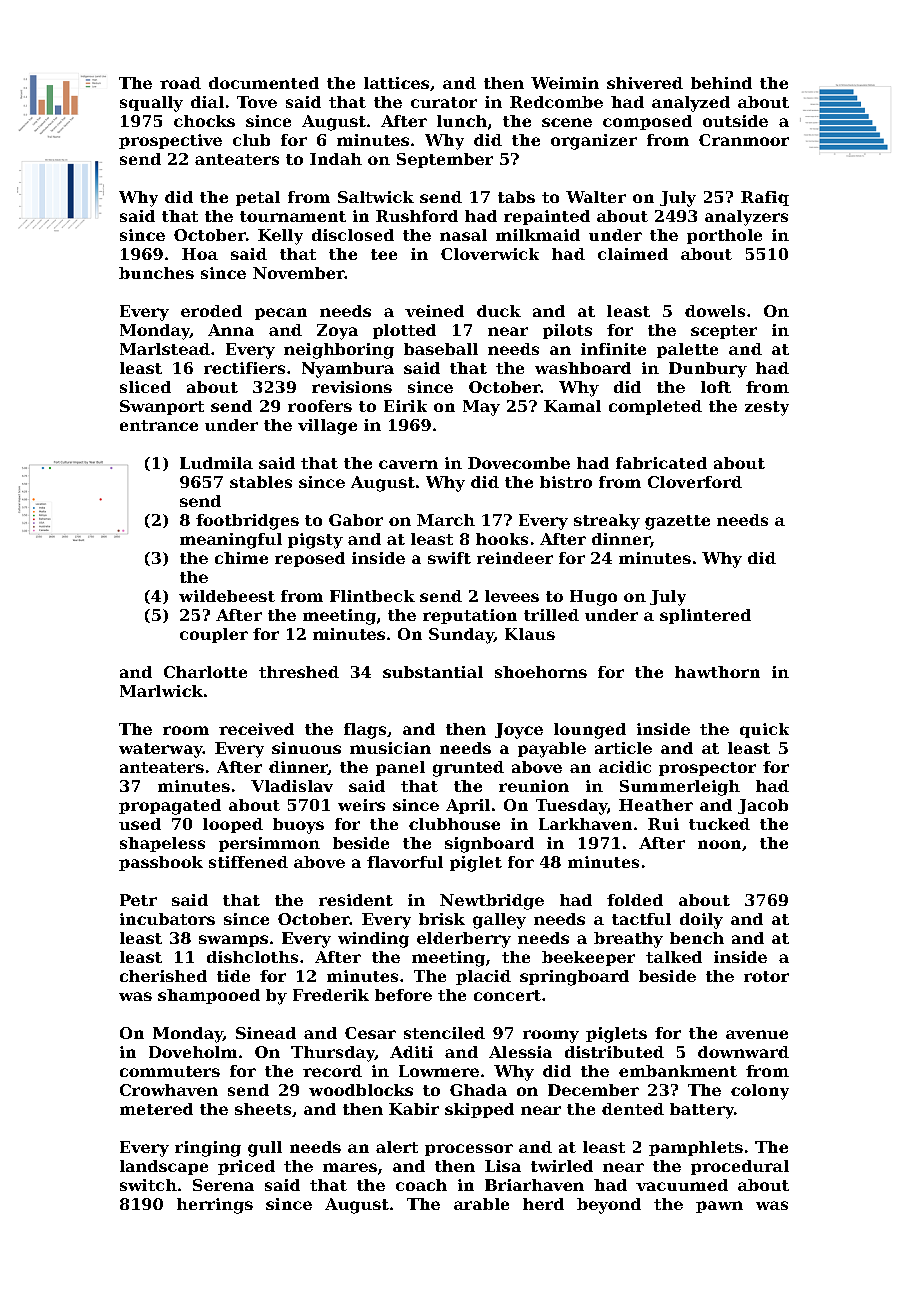 The width and height of the screenshot is (908, 1316). Describe the element at coordinates (767, 408) in the screenshot. I see `zesty` at that location.
